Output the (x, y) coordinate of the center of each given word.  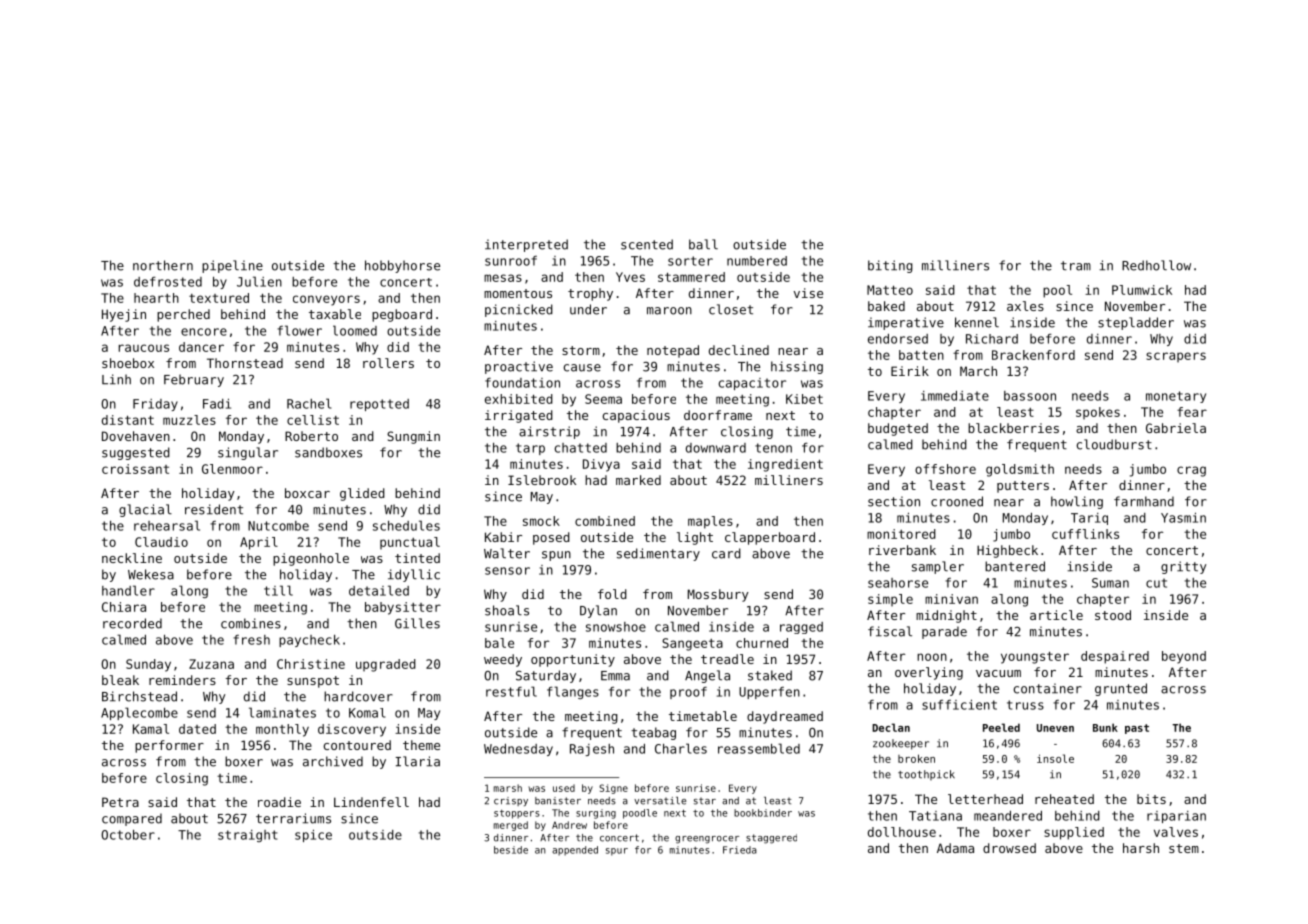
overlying (929, 673)
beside (511, 850)
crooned (957, 501)
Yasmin (1183, 518)
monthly (282, 730)
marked (638, 480)
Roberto (311, 436)
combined (605, 521)
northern (163, 265)
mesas (503, 278)
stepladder (1136, 323)
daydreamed (785, 717)
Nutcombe (278, 526)
